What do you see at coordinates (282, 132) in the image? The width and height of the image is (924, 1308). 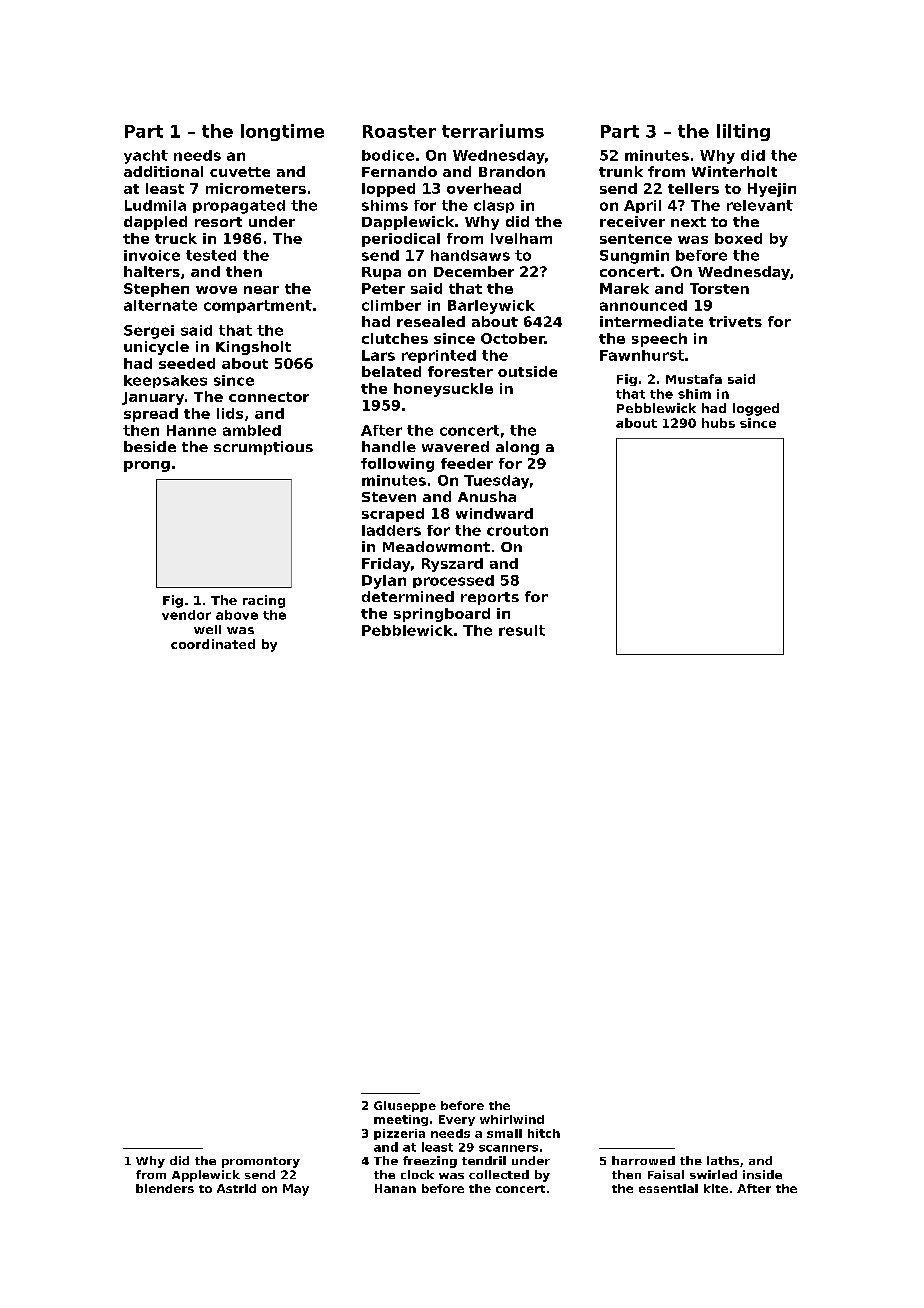 I see `longtime` at bounding box center [282, 132].
